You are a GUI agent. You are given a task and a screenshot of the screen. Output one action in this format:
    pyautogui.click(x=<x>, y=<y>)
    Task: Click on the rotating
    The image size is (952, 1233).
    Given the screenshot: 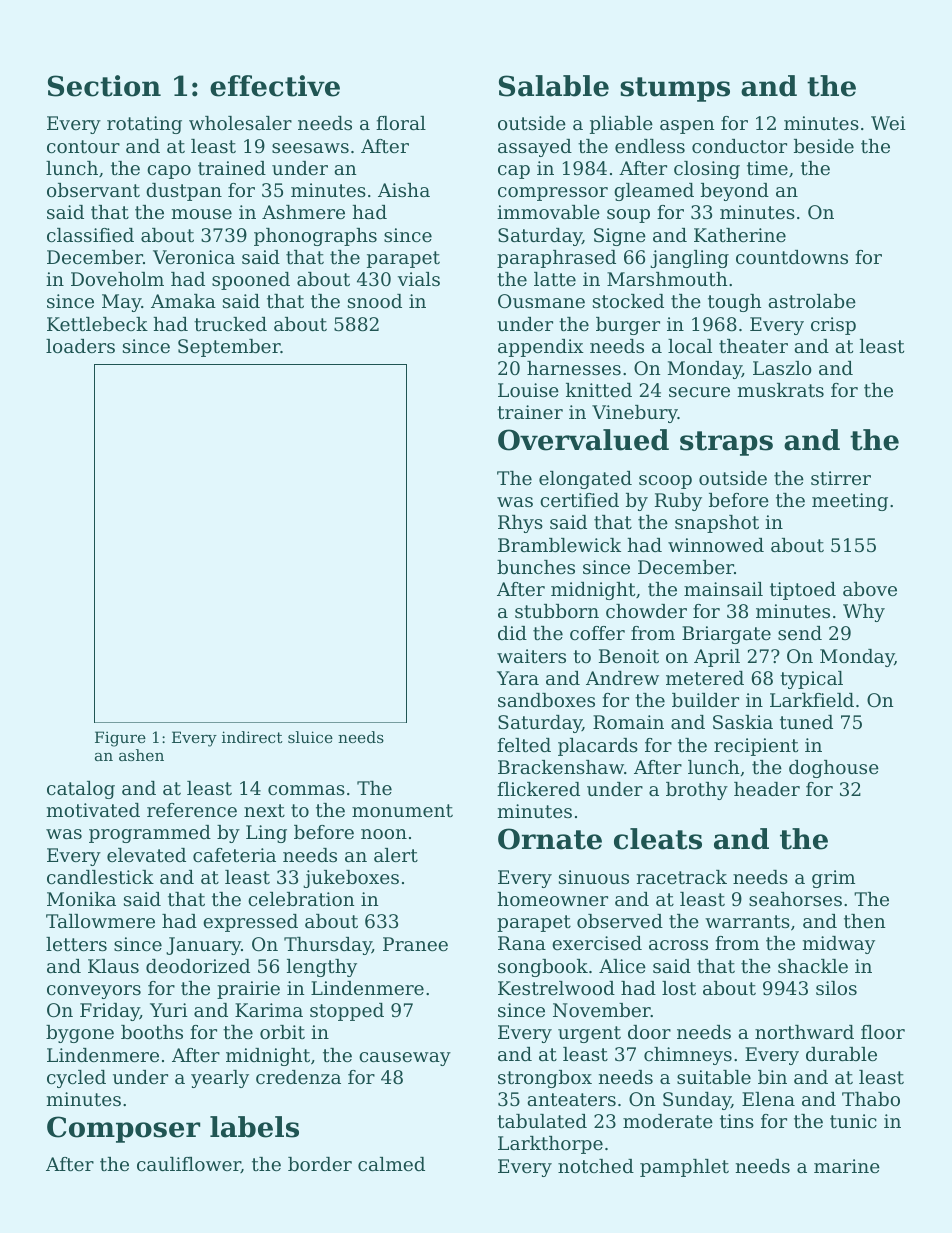 What is the action you would take?
    pyautogui.click(x=144, y=125)
